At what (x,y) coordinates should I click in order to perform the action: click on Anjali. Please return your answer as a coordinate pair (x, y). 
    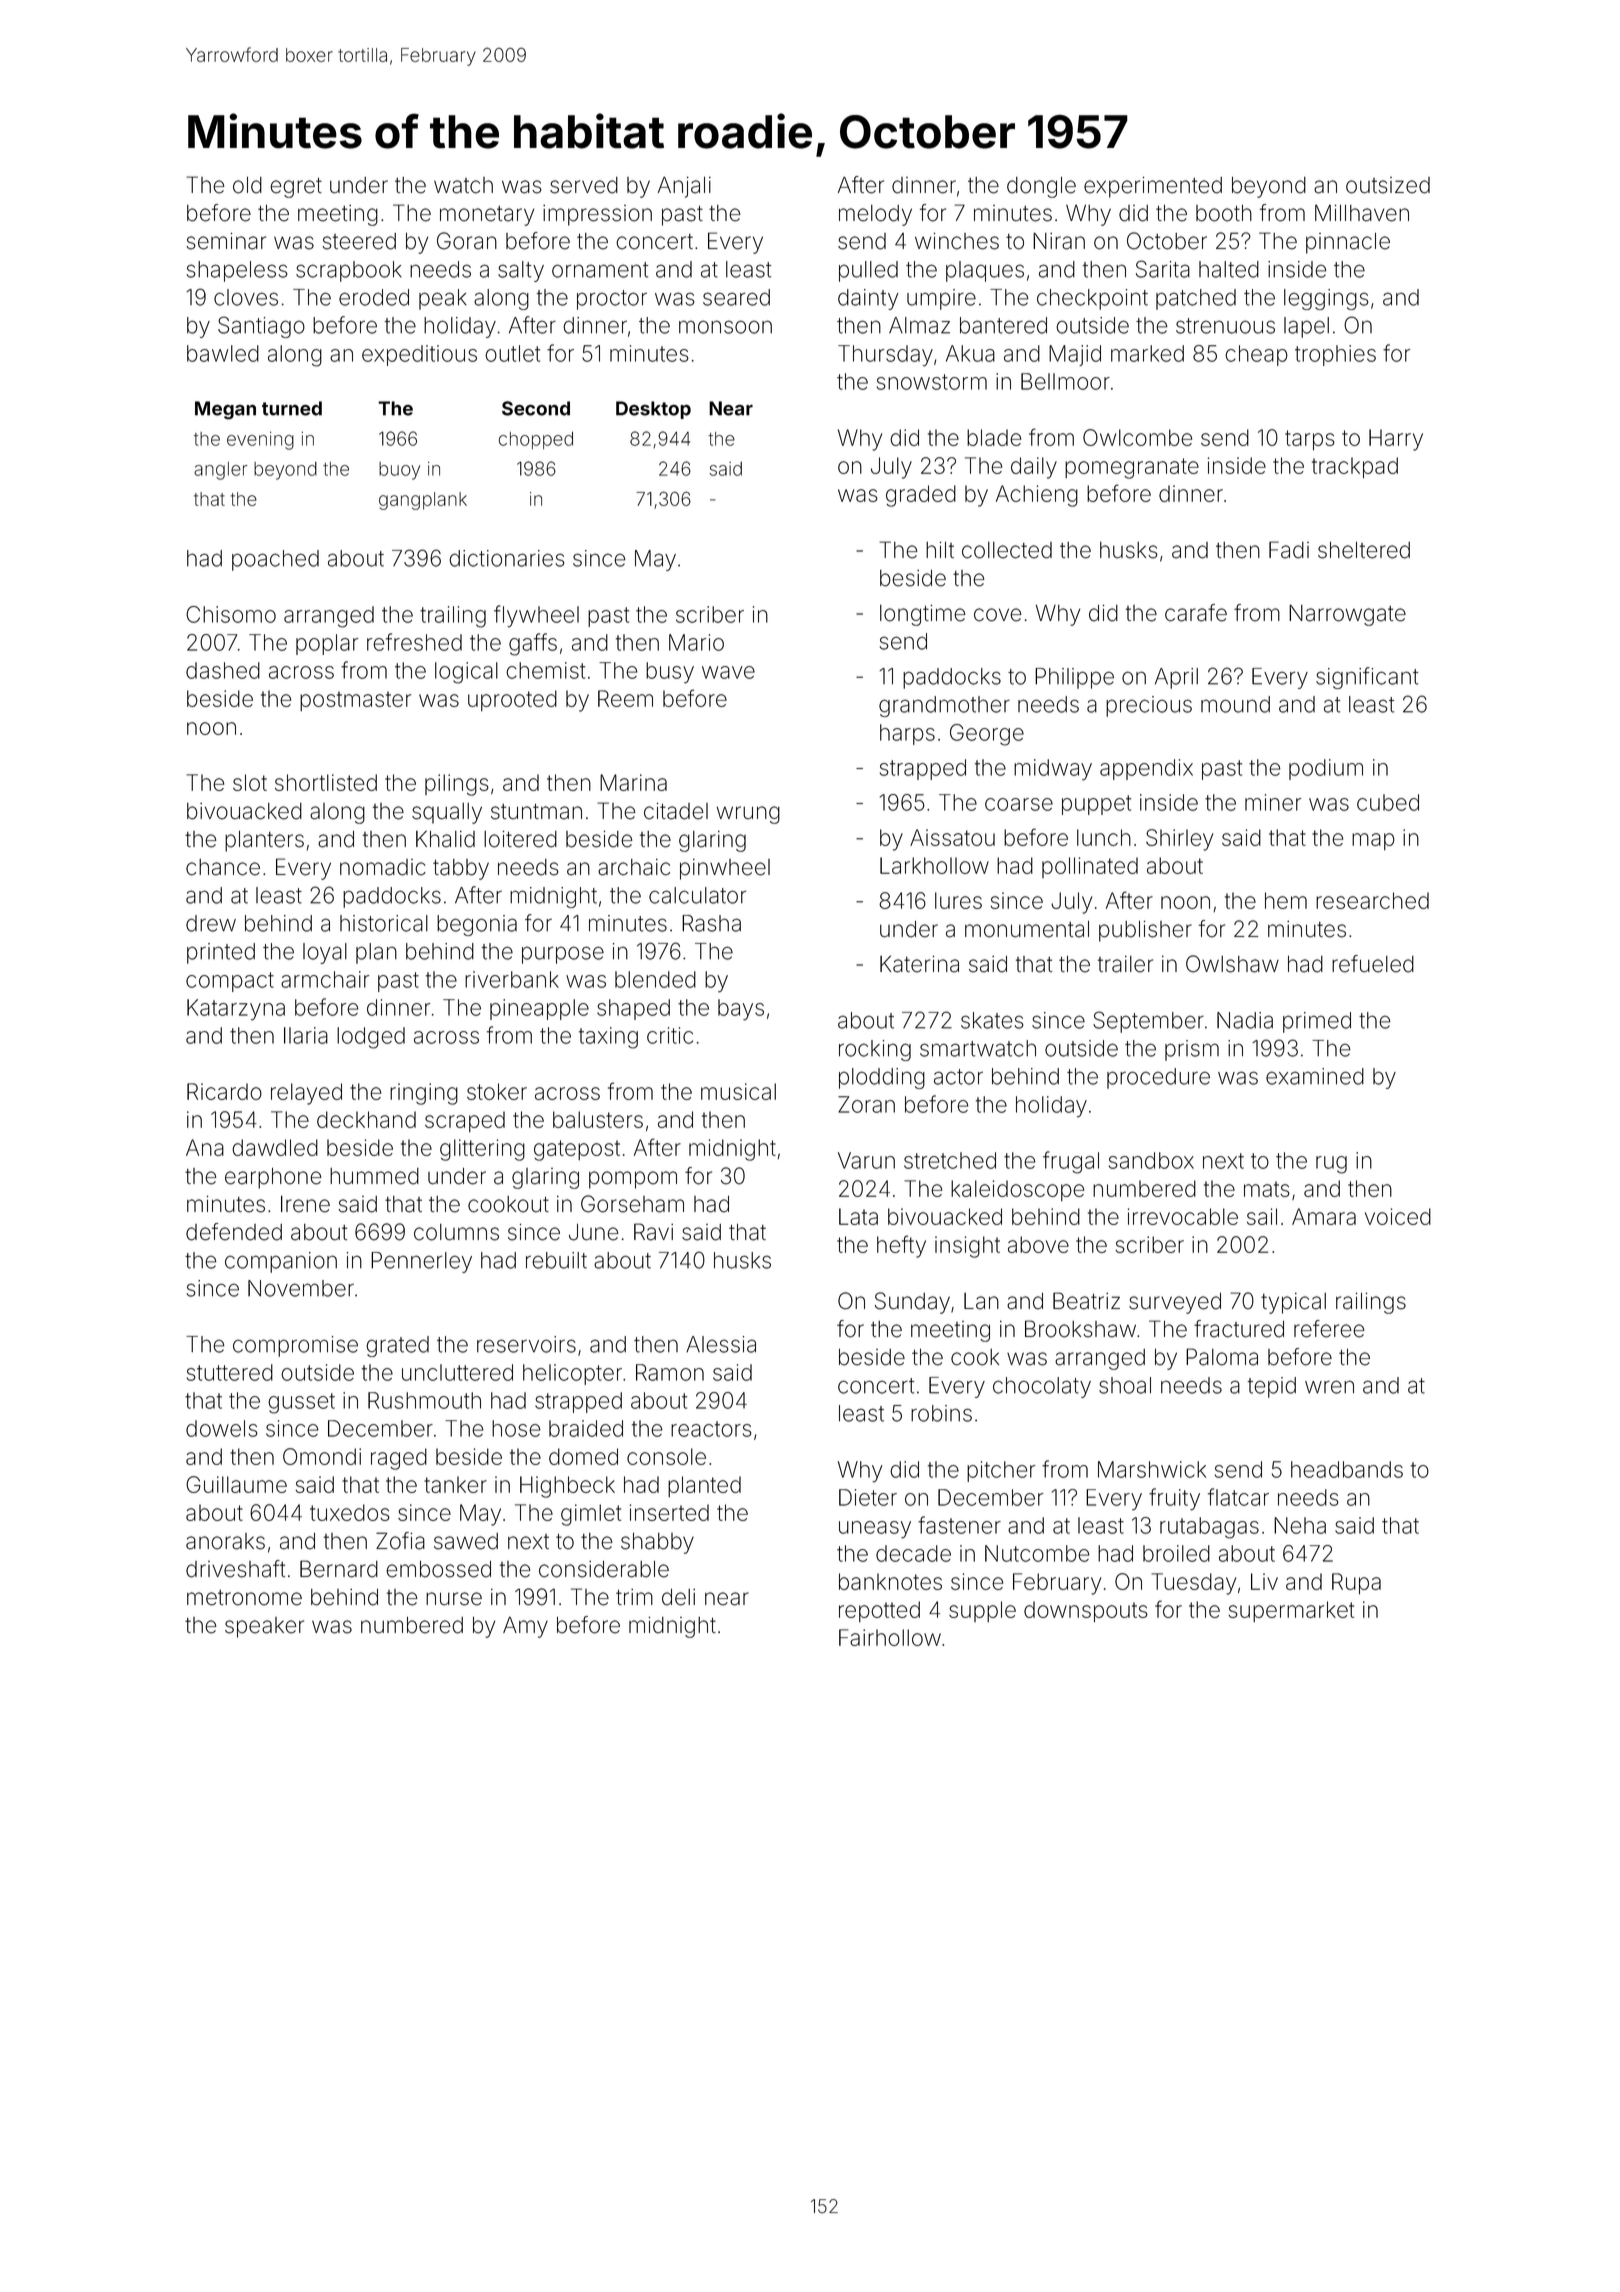
    Looking at the image, I should click on (684, 187).
